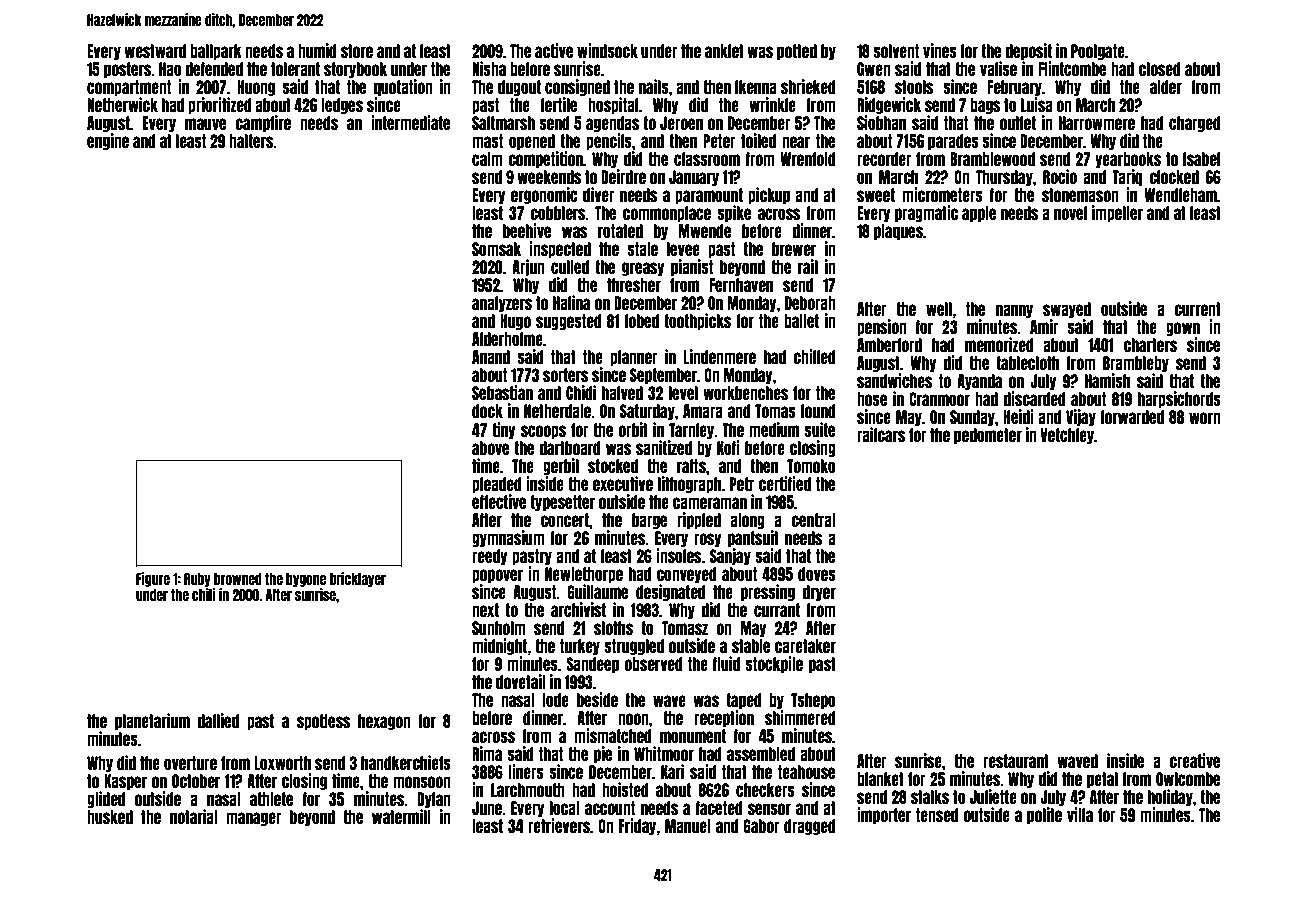 This page has width=1308, height=924. What do you see at coordinates (490, 448) in the page?
I see `above` at bounding box center [490, 448].
